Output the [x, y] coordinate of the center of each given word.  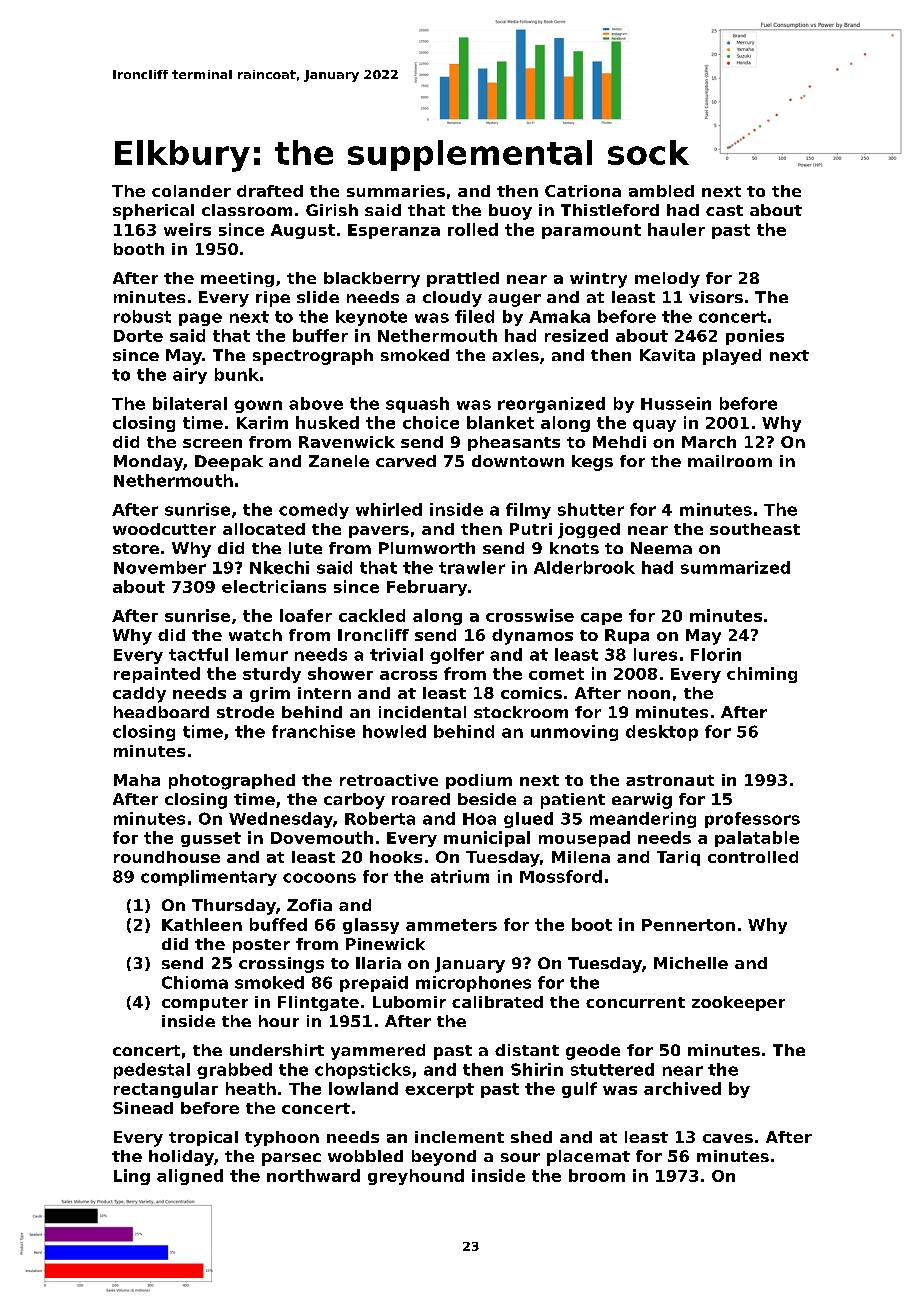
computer [205, 1004]
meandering [643, 820]
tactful [198, 654]
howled [394, 731]
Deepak [229, 463]
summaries [396, 191]
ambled [661, 191]
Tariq [678, 858]
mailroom [730, 461]
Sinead [143, 1108]
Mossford [561, 876]
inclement [459, 1137]
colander [191, 191]
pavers [379, 532]
